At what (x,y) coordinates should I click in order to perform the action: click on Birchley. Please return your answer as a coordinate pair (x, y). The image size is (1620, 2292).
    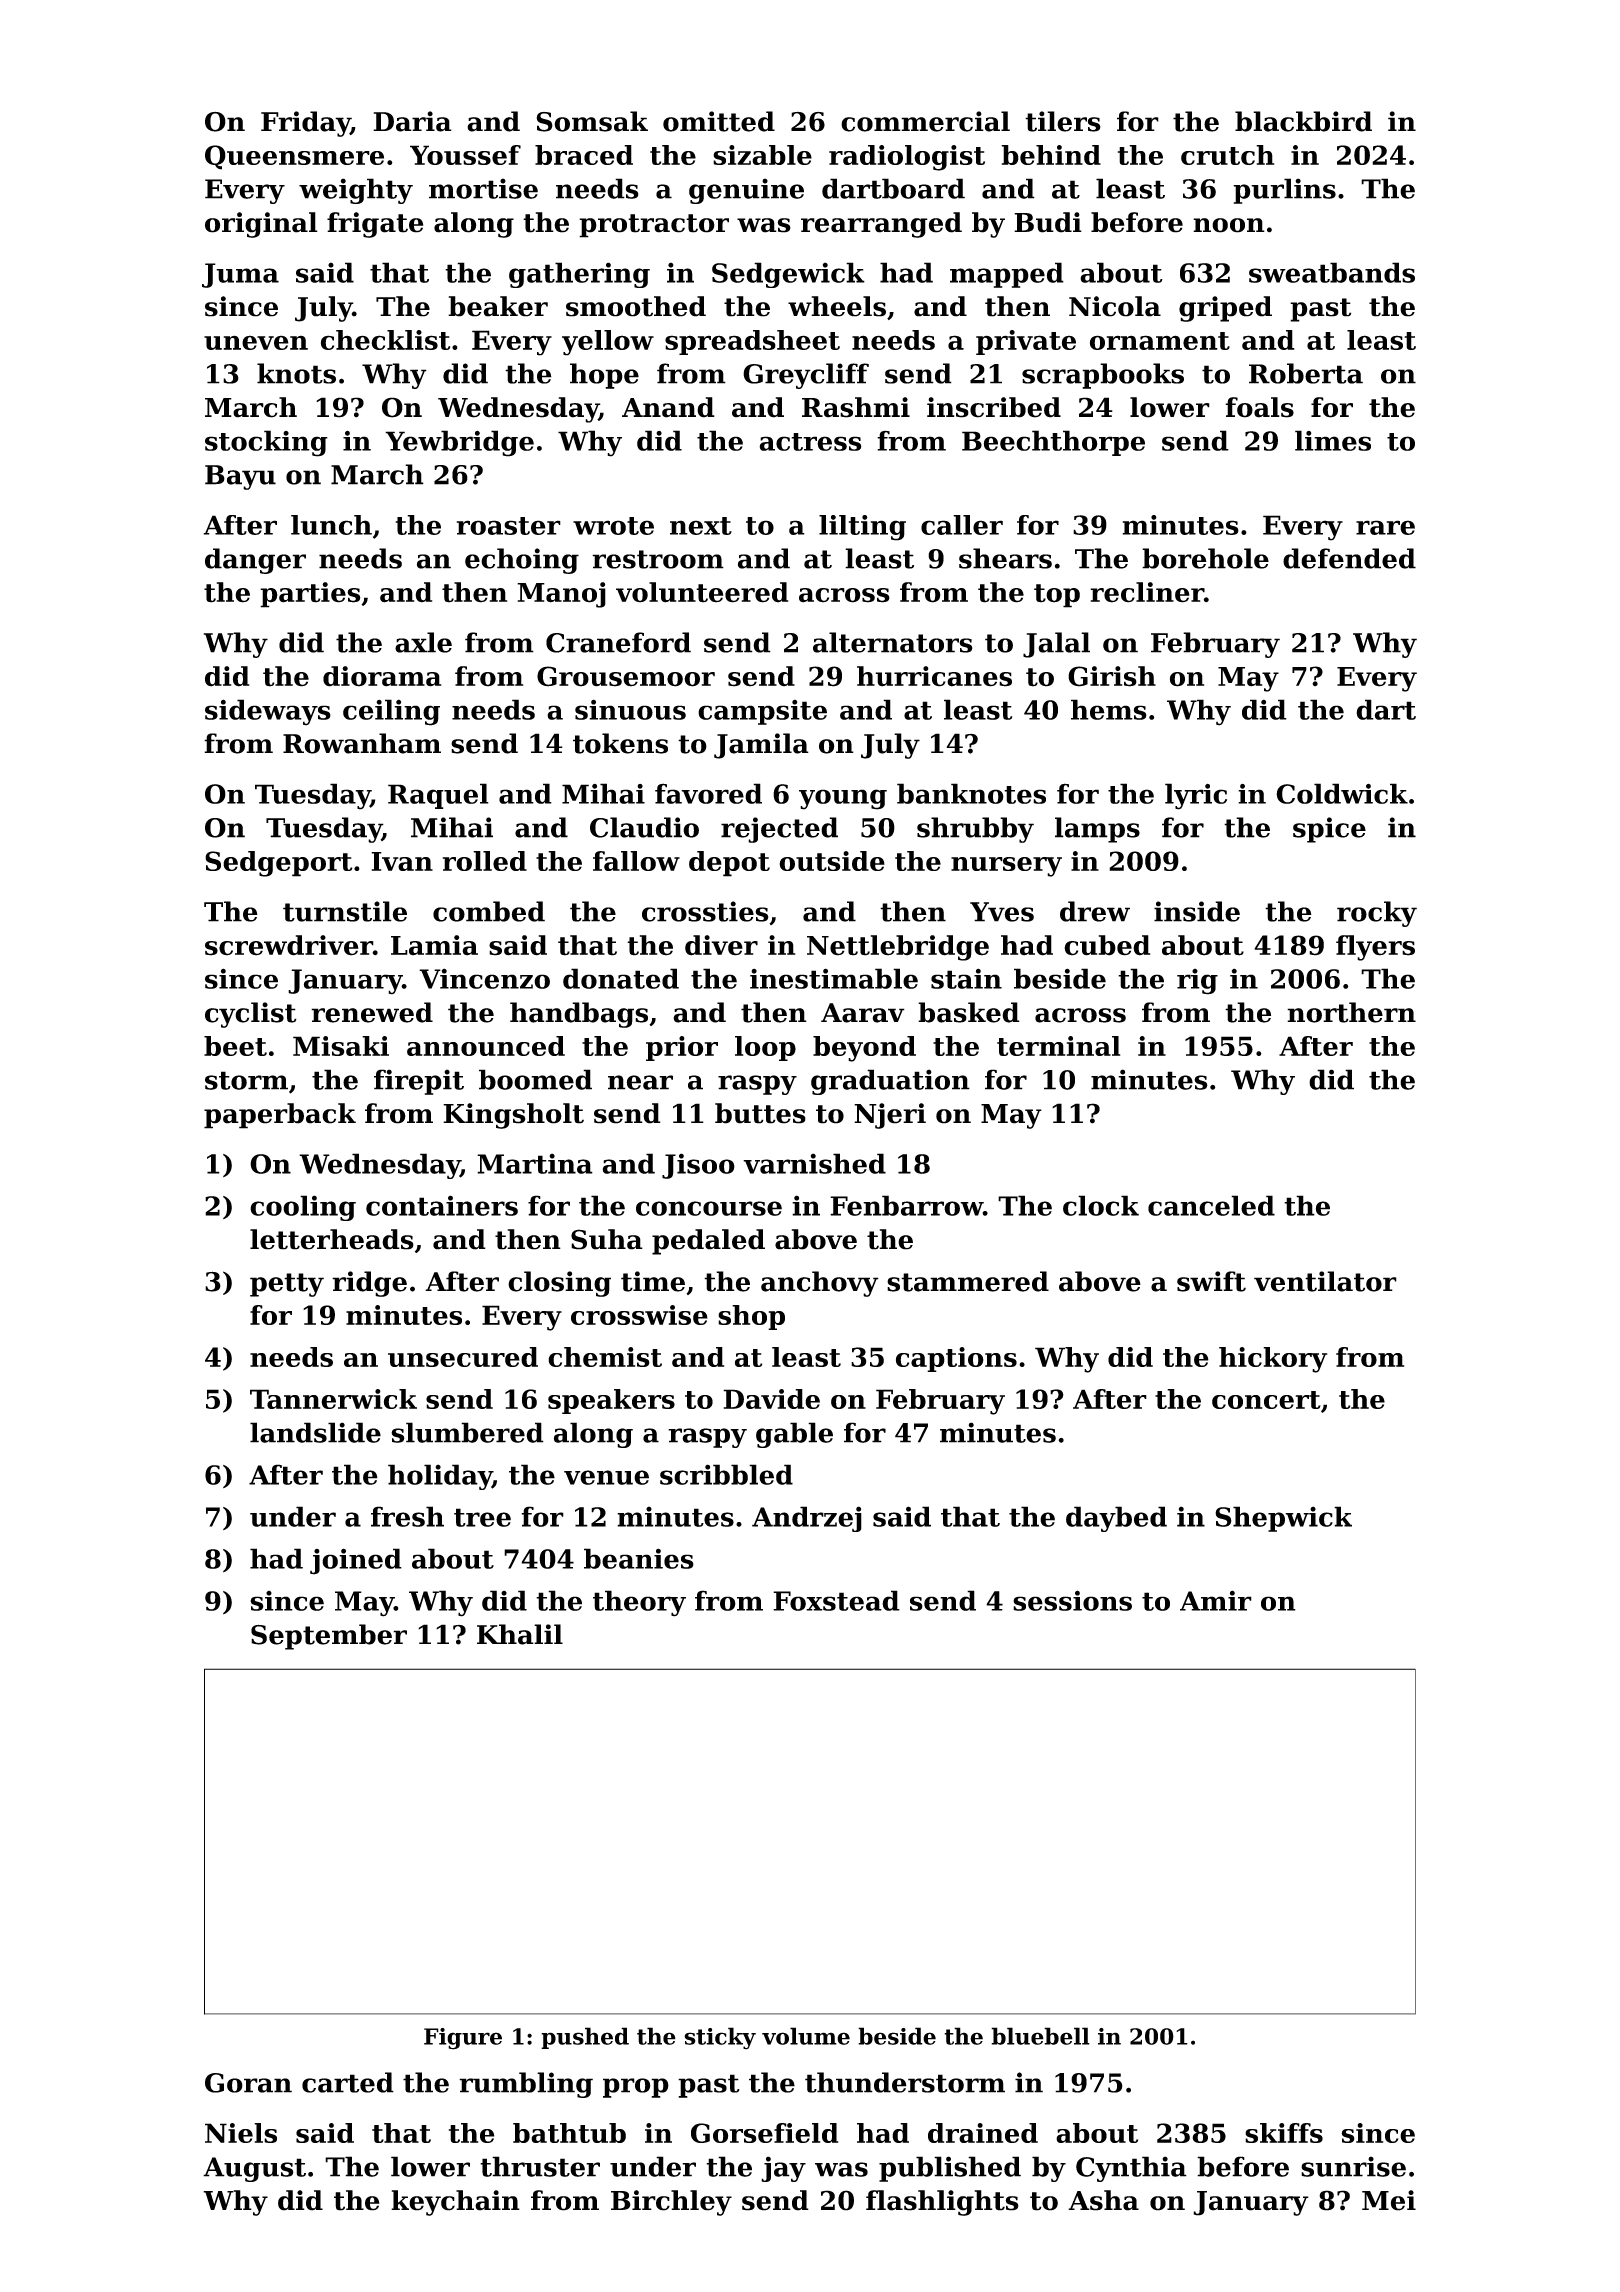
    Looking at the image, I should click on (671, 2203).
